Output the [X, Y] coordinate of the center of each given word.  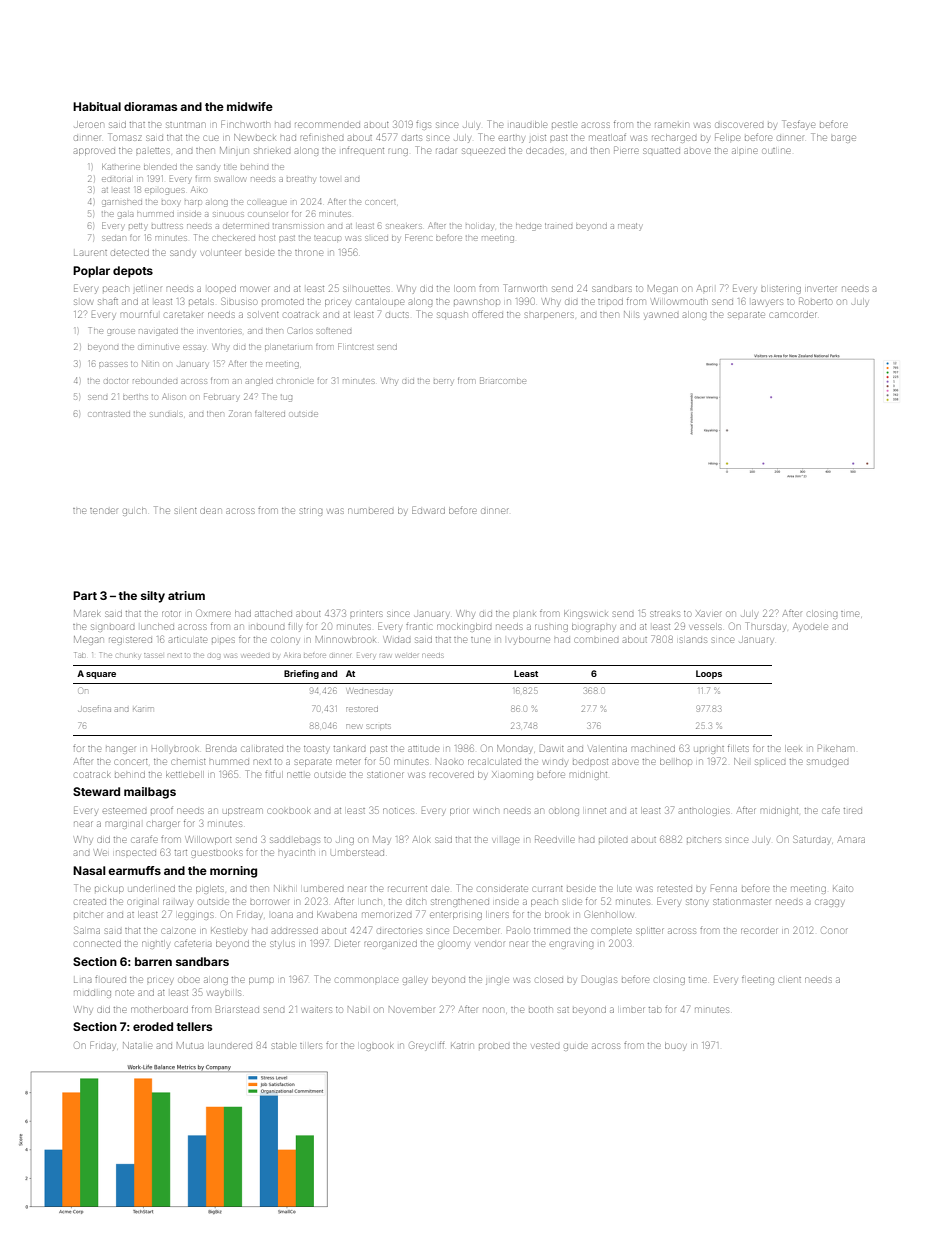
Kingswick [586, 615]
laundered [231, 1046]
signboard [112, 628]
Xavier [709, 614]
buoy [675, 1047]
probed [494, 1046]
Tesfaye [799, 125]
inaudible [528, 125]
